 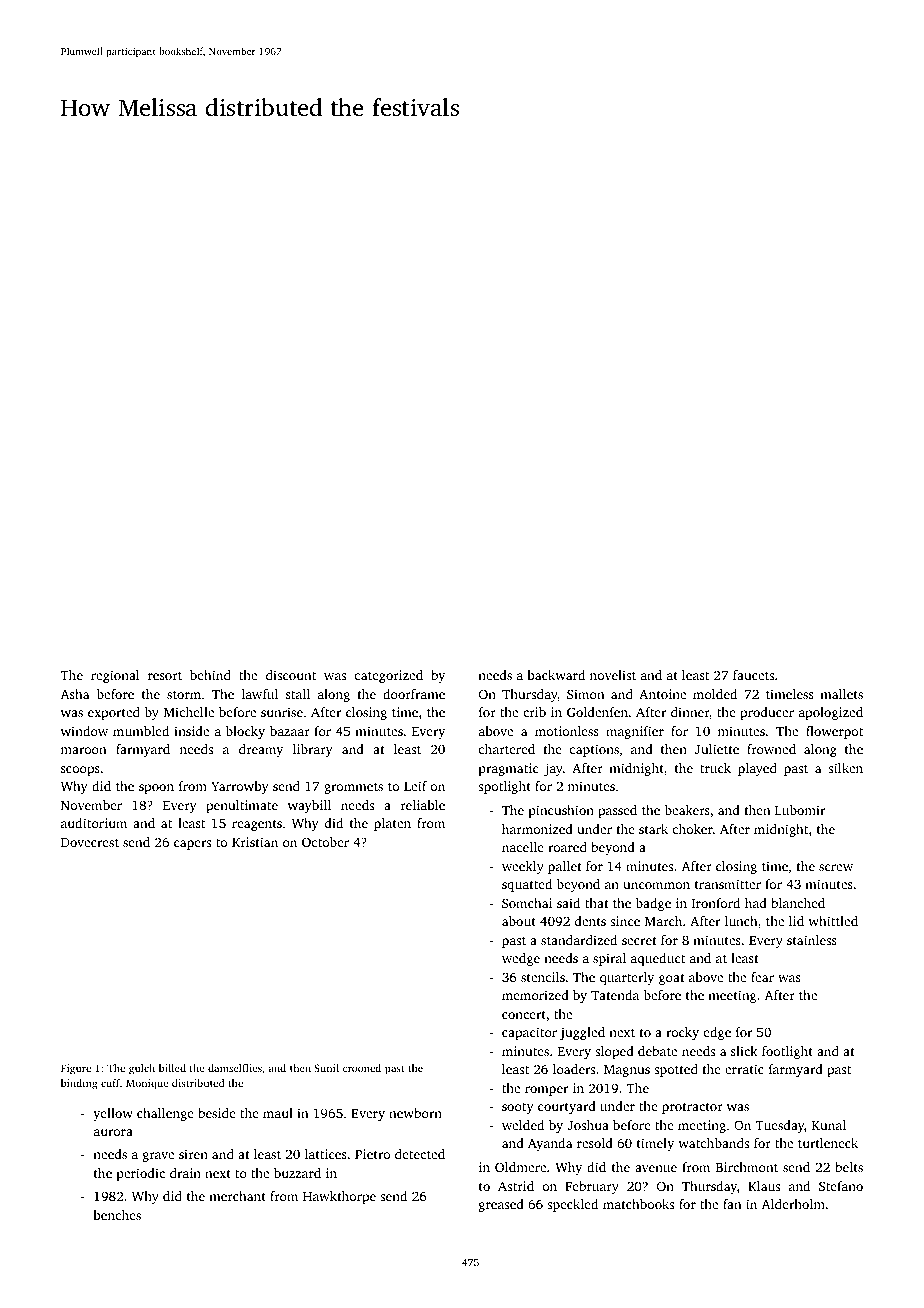 I want to click on Dovecrest, so click(x=90, y=842).
